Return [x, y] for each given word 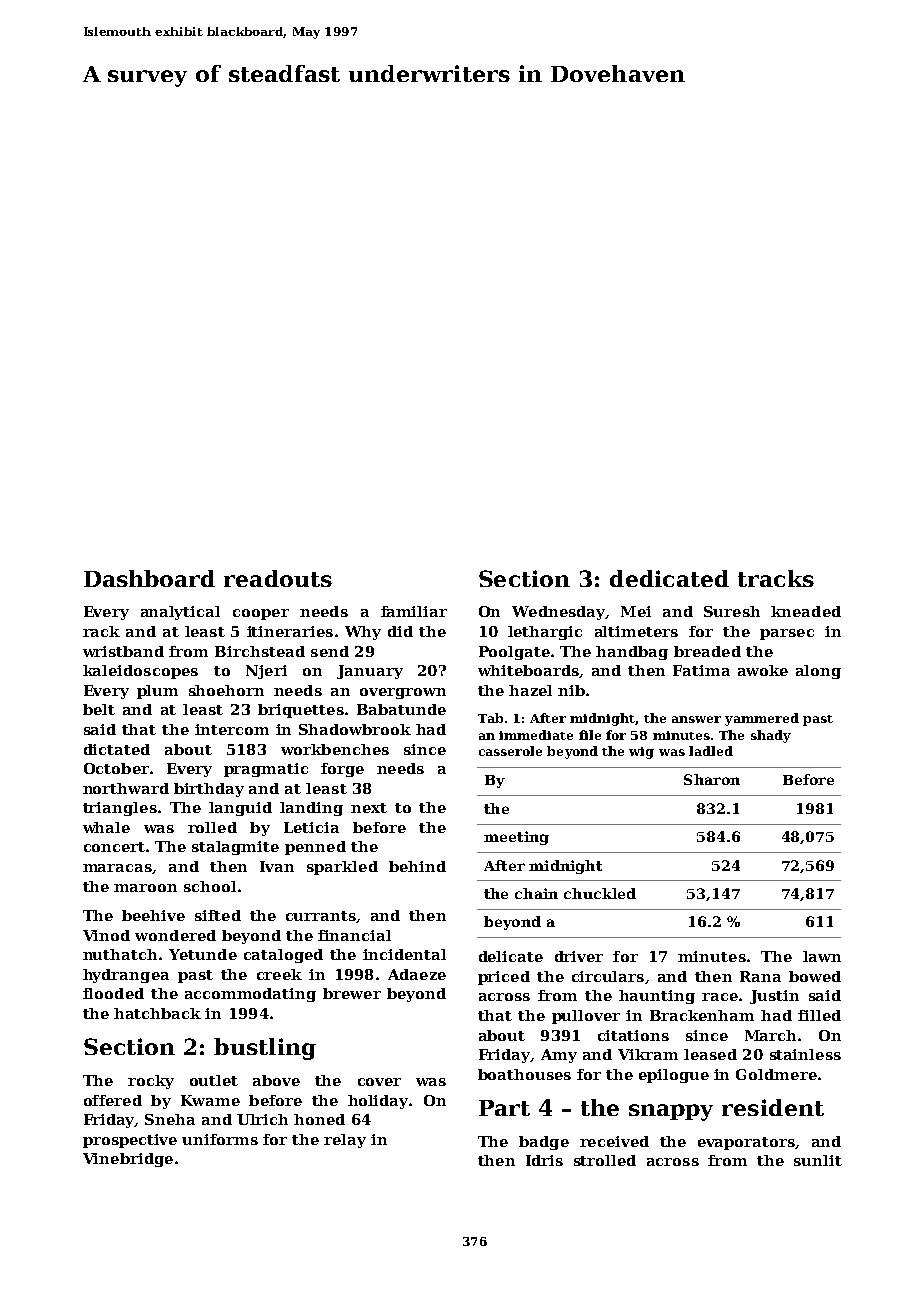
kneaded [806, 611]
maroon [145, 888]
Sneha [170, 1119]
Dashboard [149, 578]
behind [417, 866]
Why [363, 633]
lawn [822, 956]
